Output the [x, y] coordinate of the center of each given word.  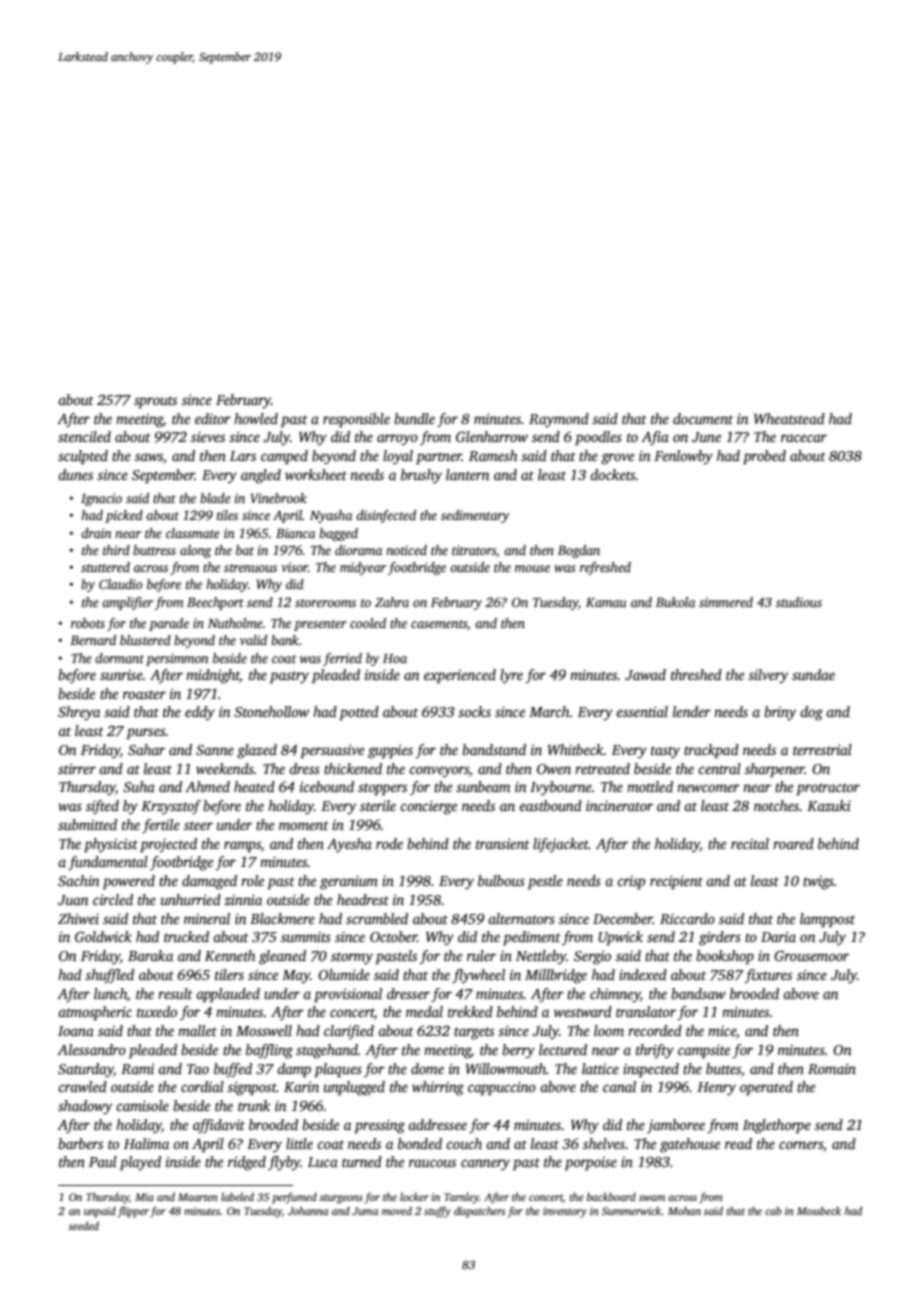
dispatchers [479, 1212]
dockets [613, 474]
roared [793, 843]
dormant [119, 658]
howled [256, 418]
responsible [356, 420]
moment [304, 825]
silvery [768, 676]
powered [129, 882]
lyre [511, 676]
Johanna [308, 1210]
